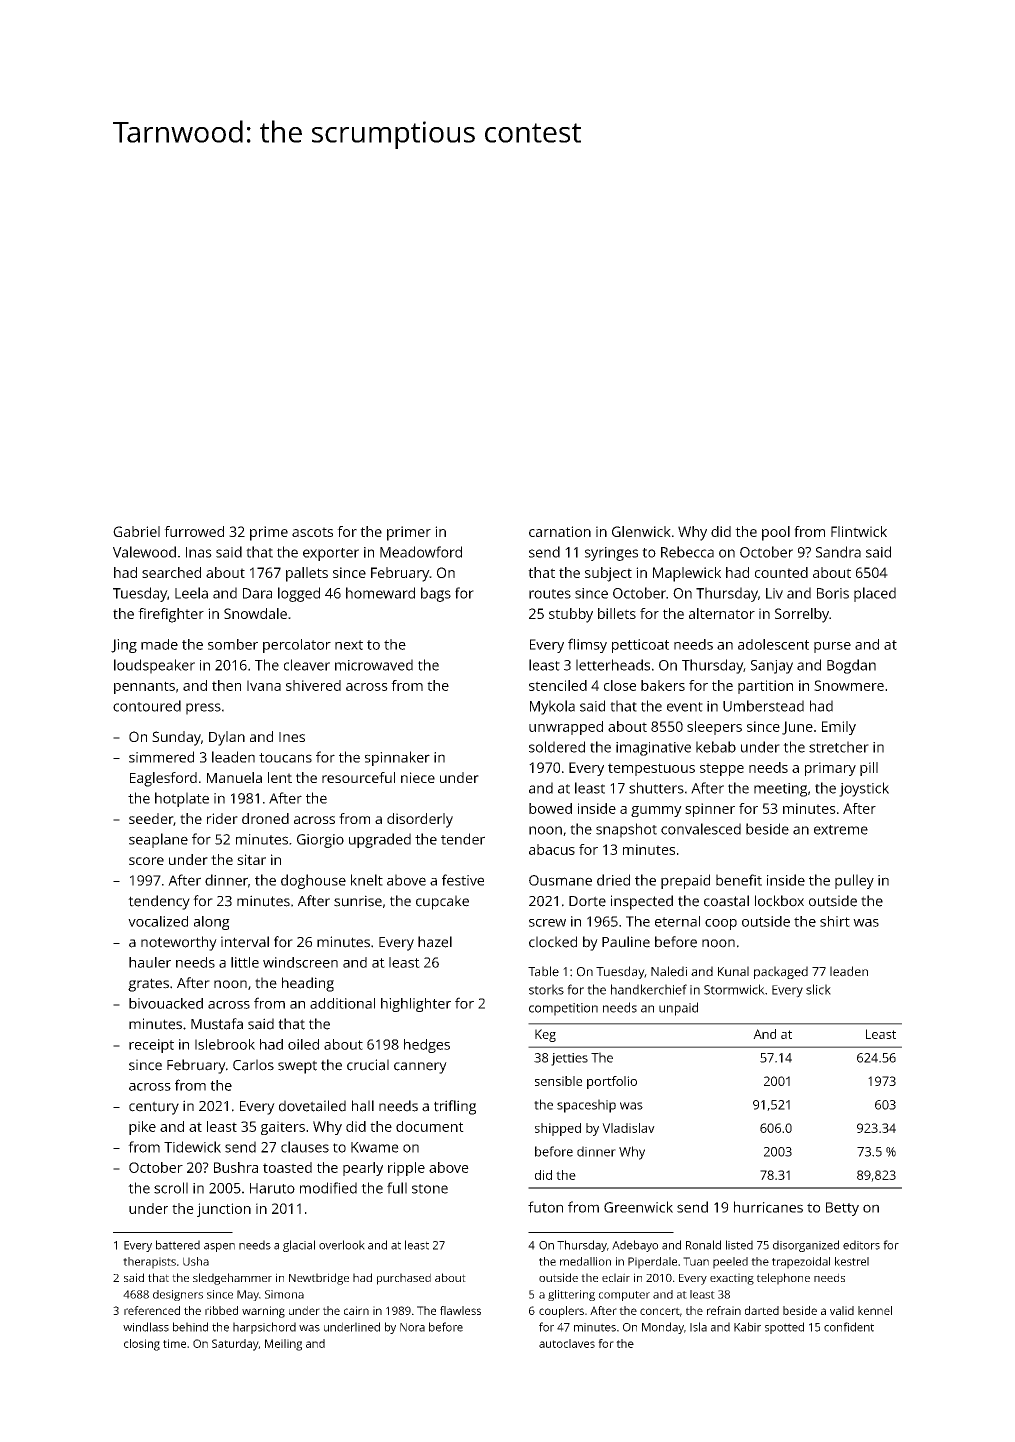 This document has width=1015, height=1442. I want to click on cleaver, so click(307, 665).
